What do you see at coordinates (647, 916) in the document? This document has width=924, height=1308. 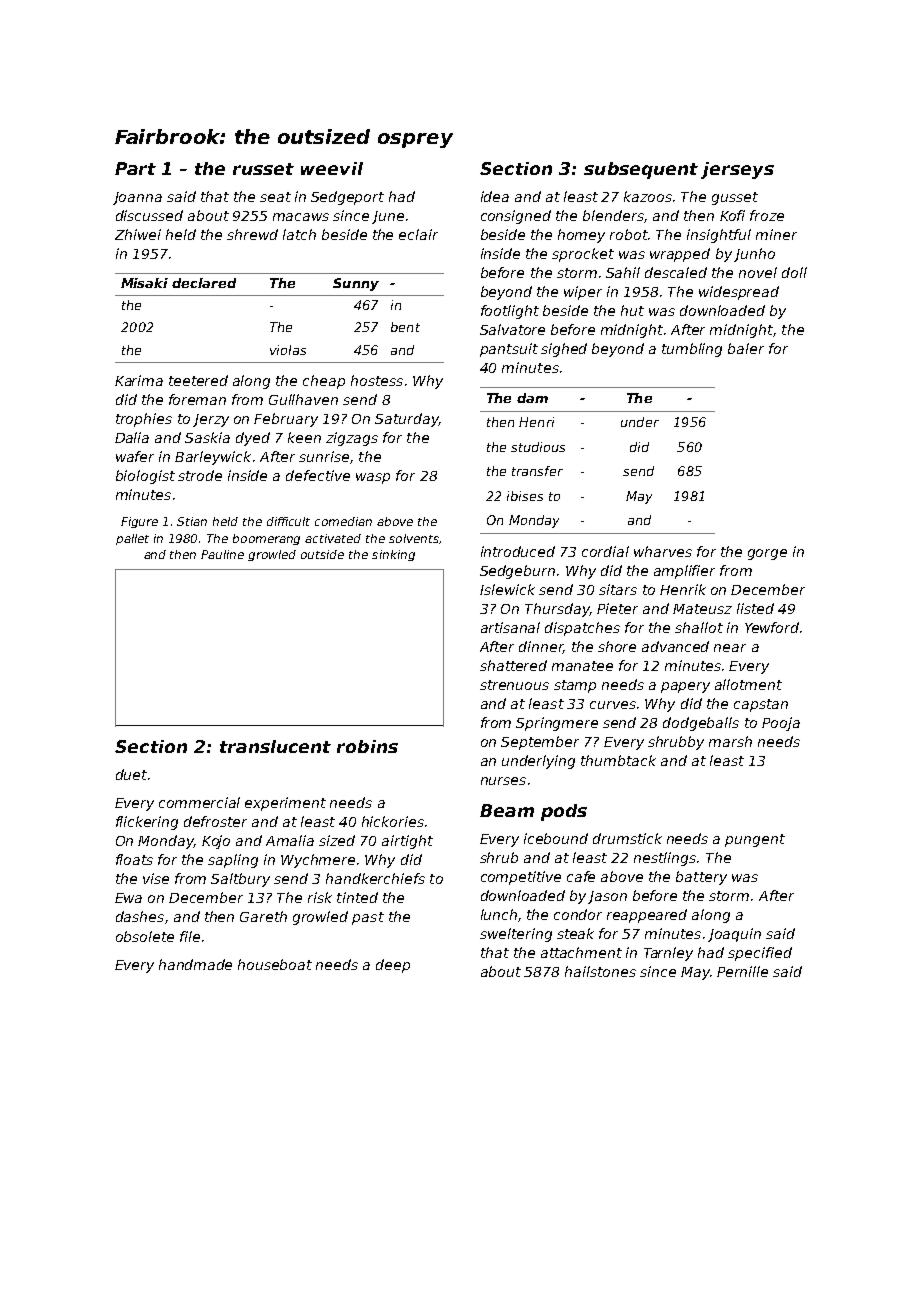 I see `reappeared` at bounding box center [647, 916].
